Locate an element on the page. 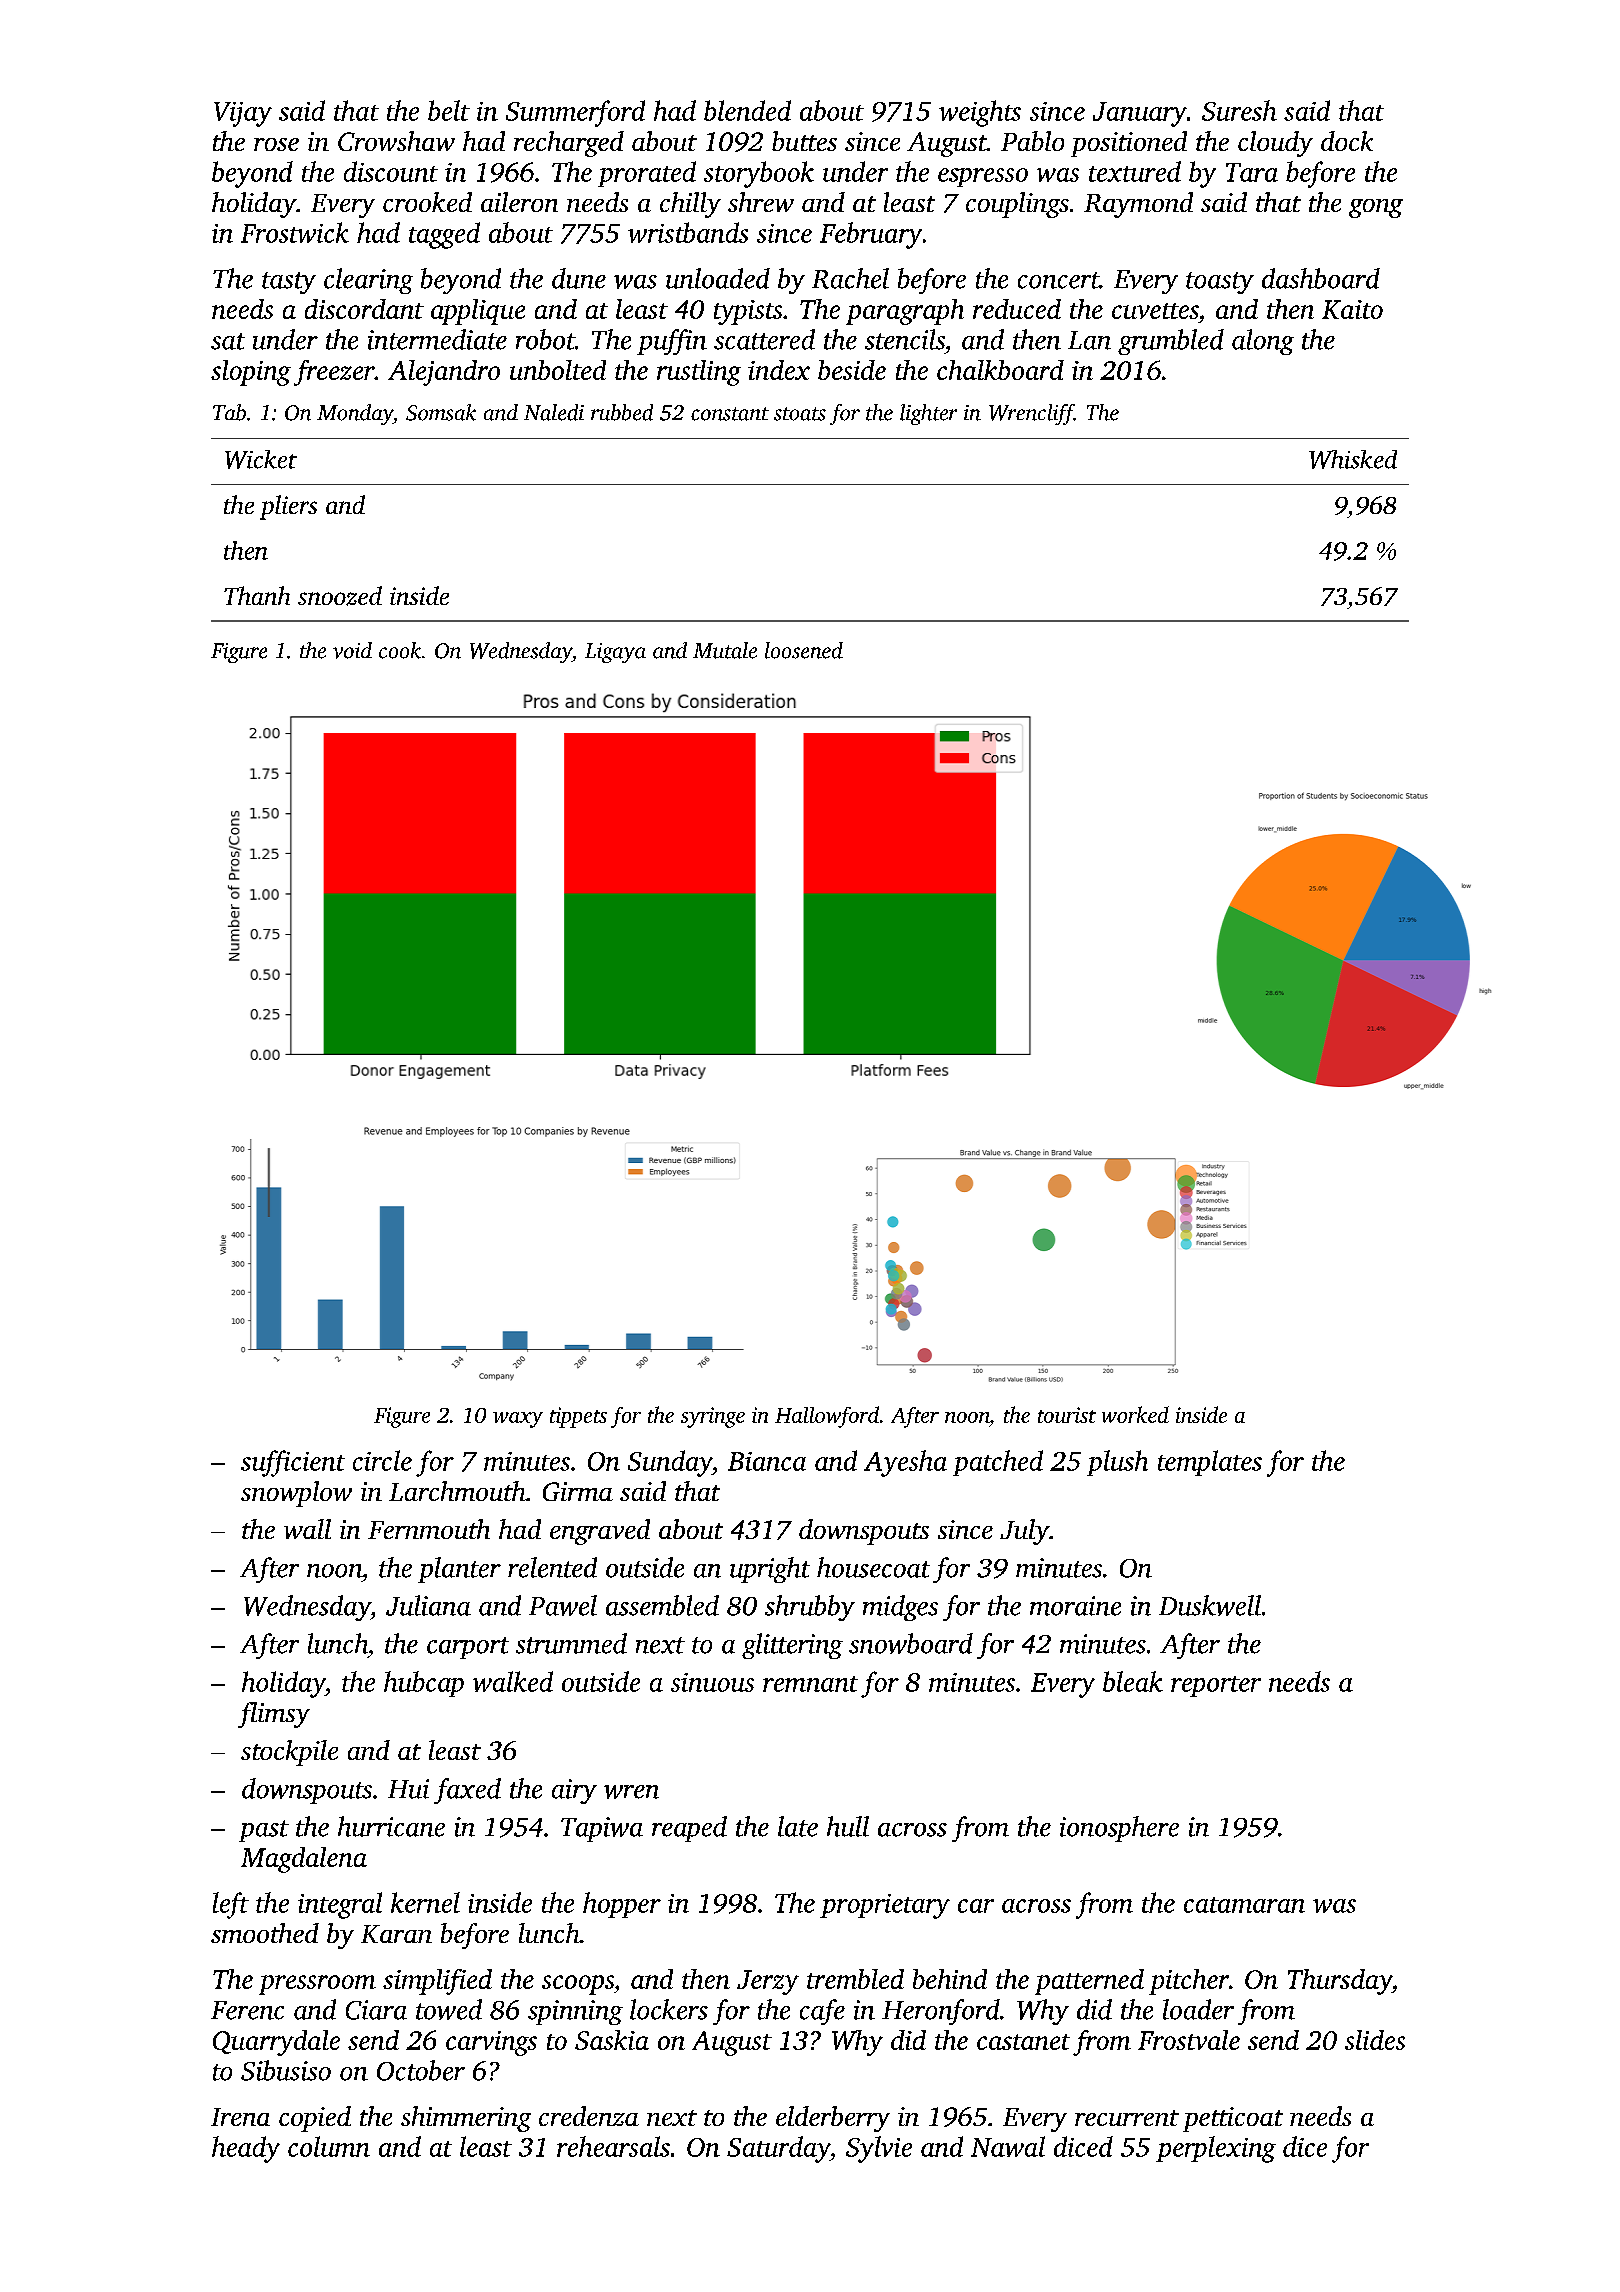  tourist is located at coordinates (1067, 1415).
